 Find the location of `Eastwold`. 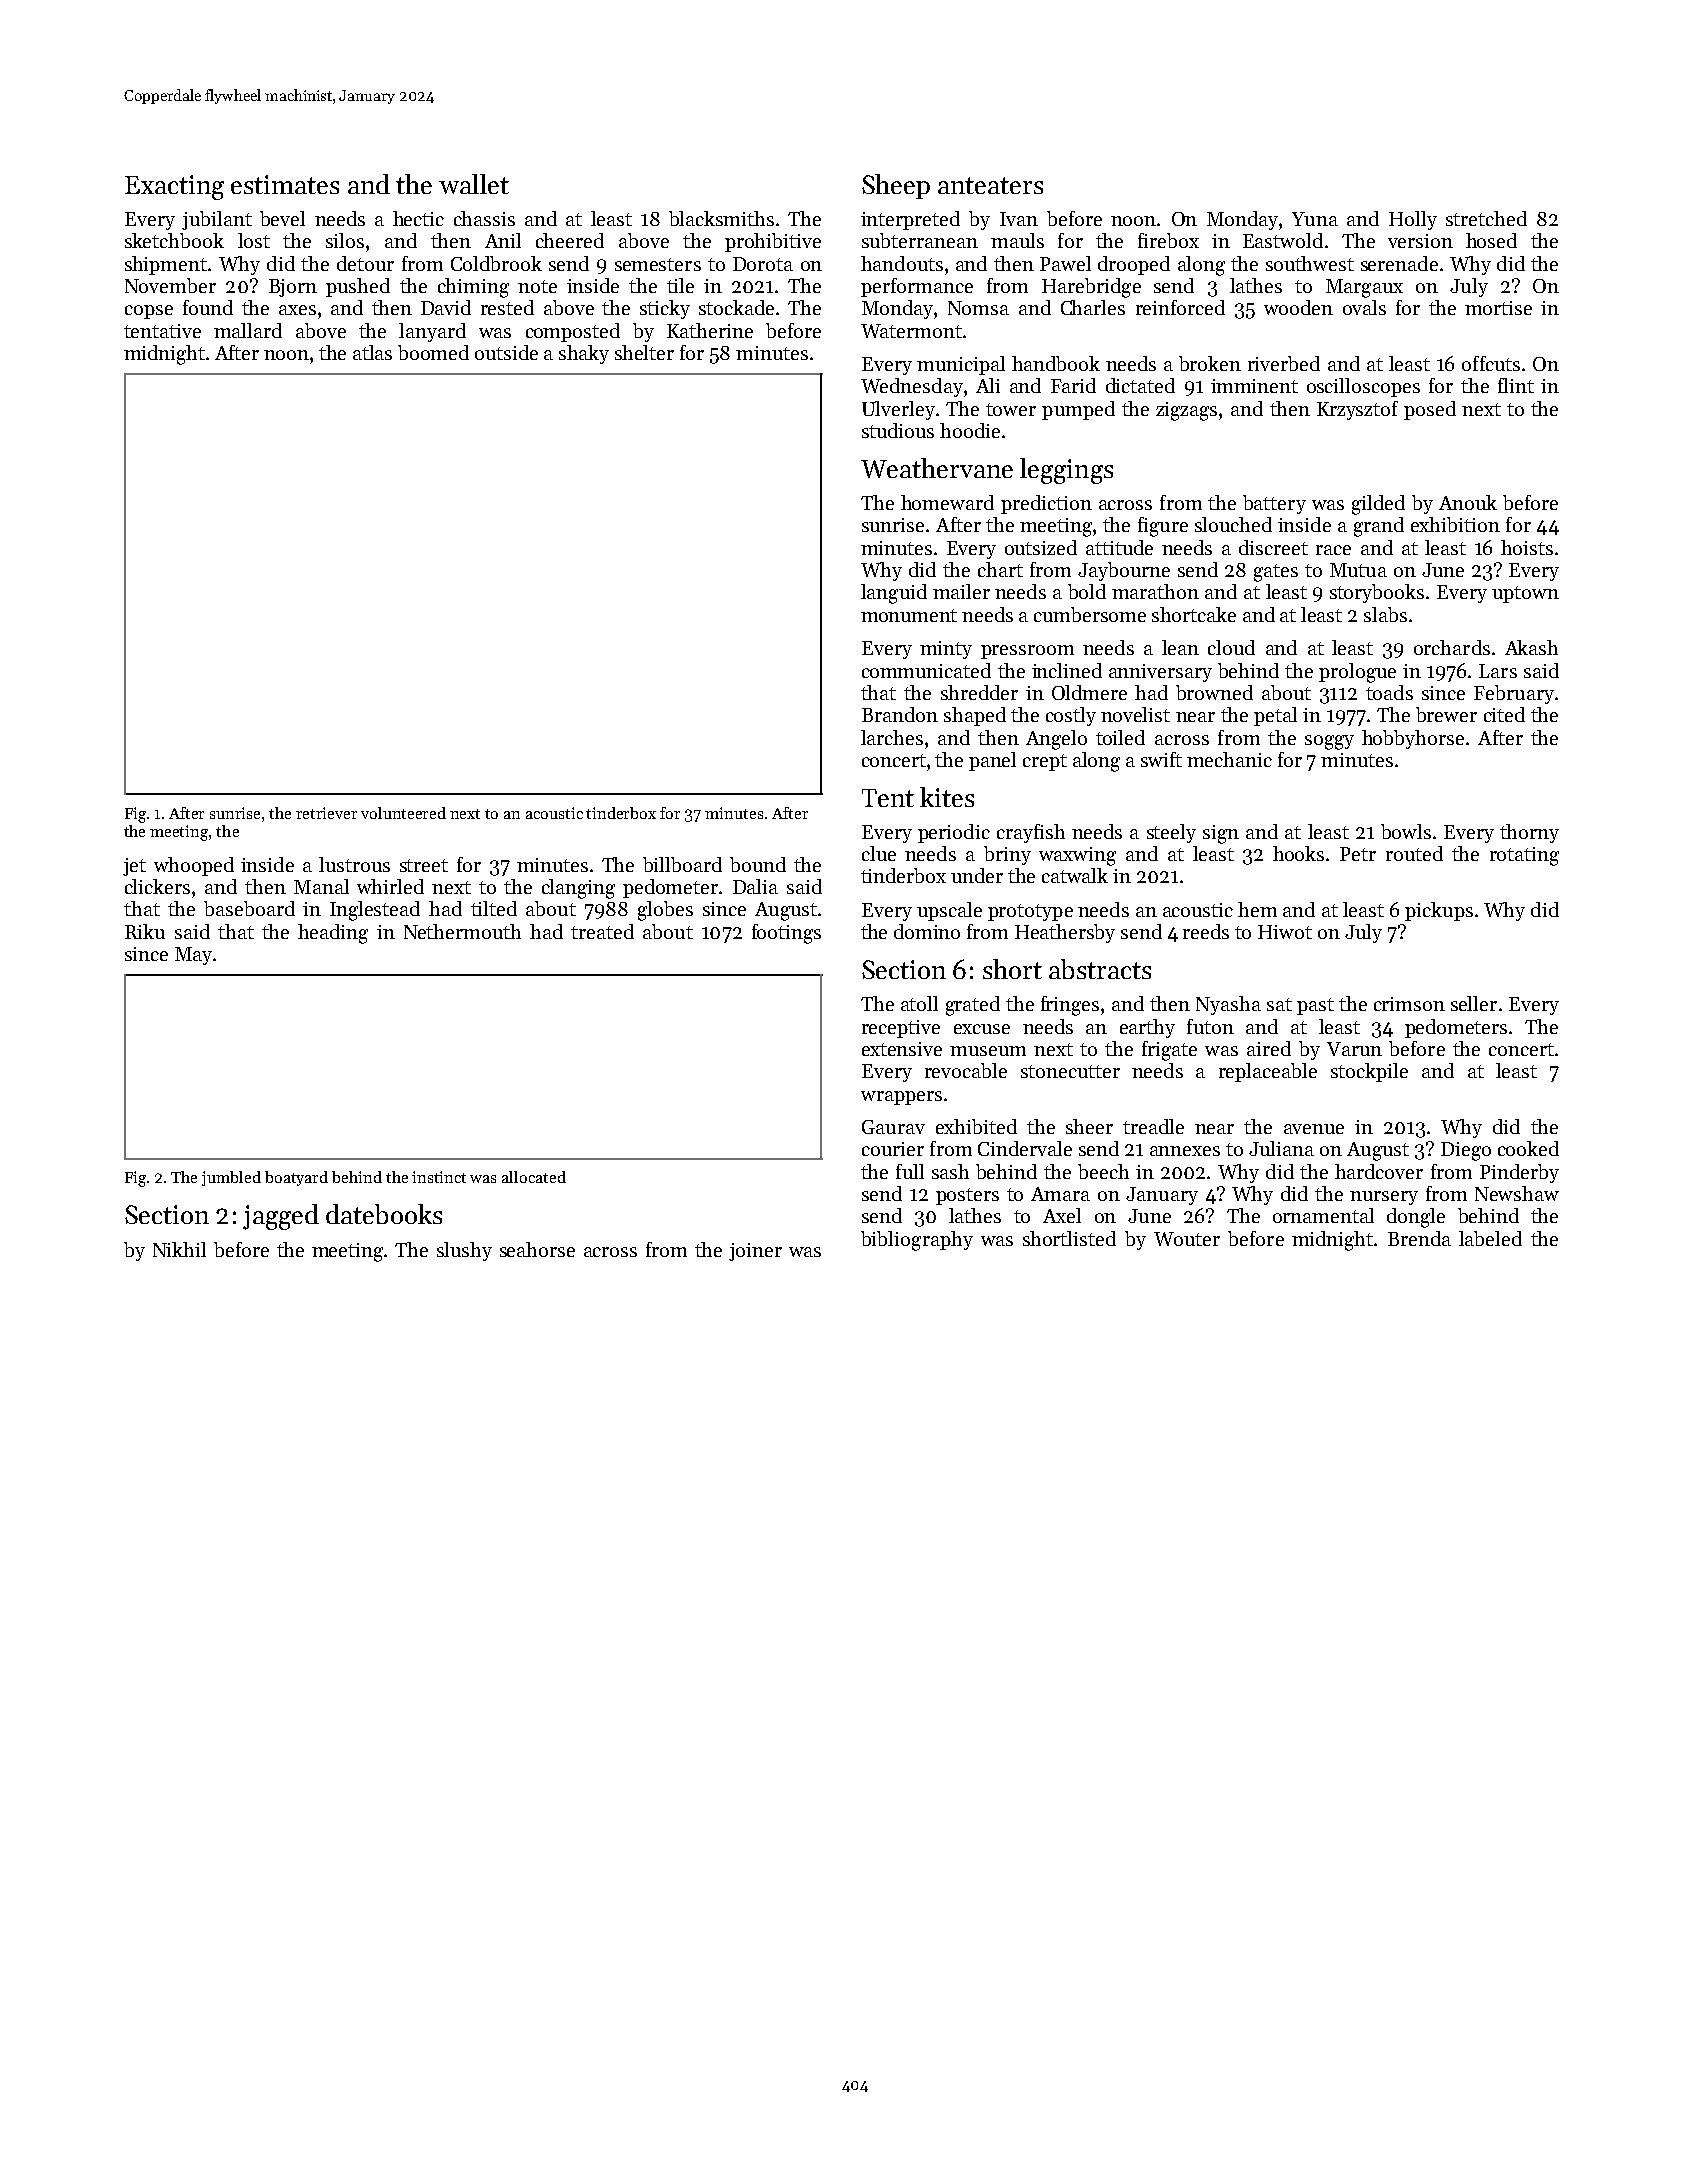

Eastwold is located at coordinates (1283, 240).
